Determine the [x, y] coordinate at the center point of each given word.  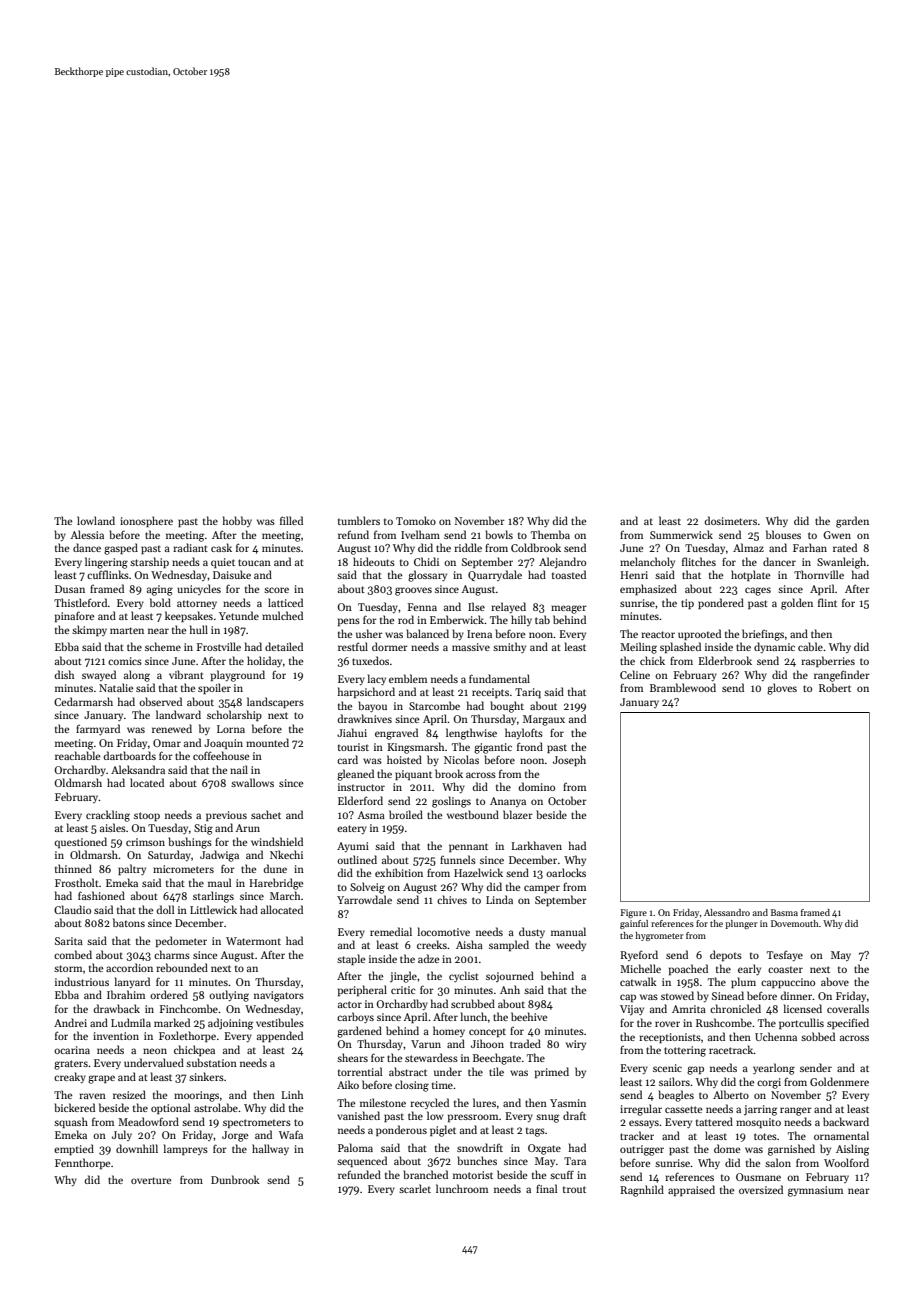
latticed [285, 602]
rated [845, 547]
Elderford [360, 800]
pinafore [74, 616]
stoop [147, 816]
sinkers [206, 1076]
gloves [782, 689]
